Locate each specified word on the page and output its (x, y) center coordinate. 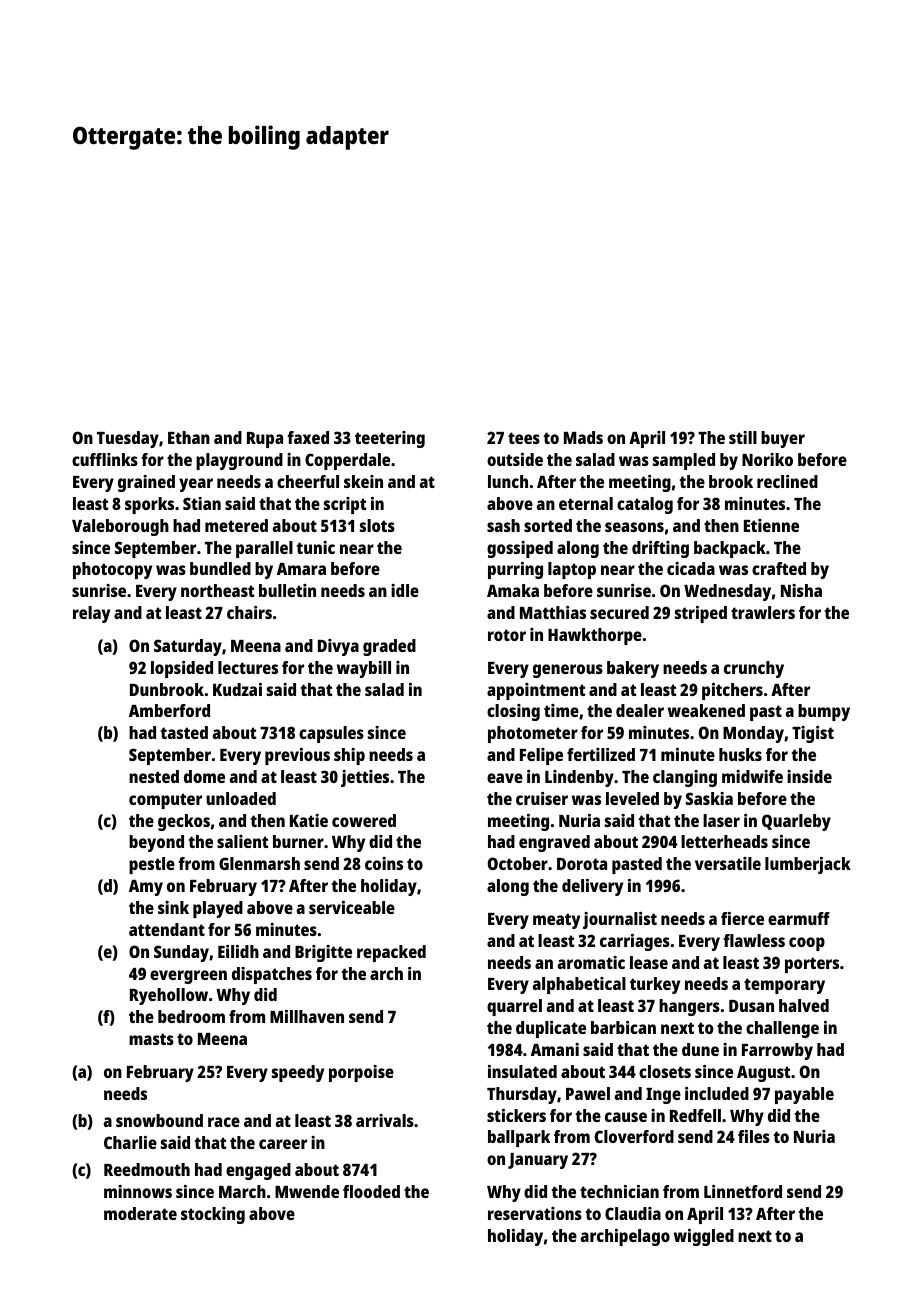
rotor (507, 635)
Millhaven (307, 1016)
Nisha (801, 590)
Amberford (169, 710)
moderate (140, 1213)
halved (804, 1005)
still (743, 437)
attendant (167, 929)
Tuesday (128, 439)
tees (524, 438)
